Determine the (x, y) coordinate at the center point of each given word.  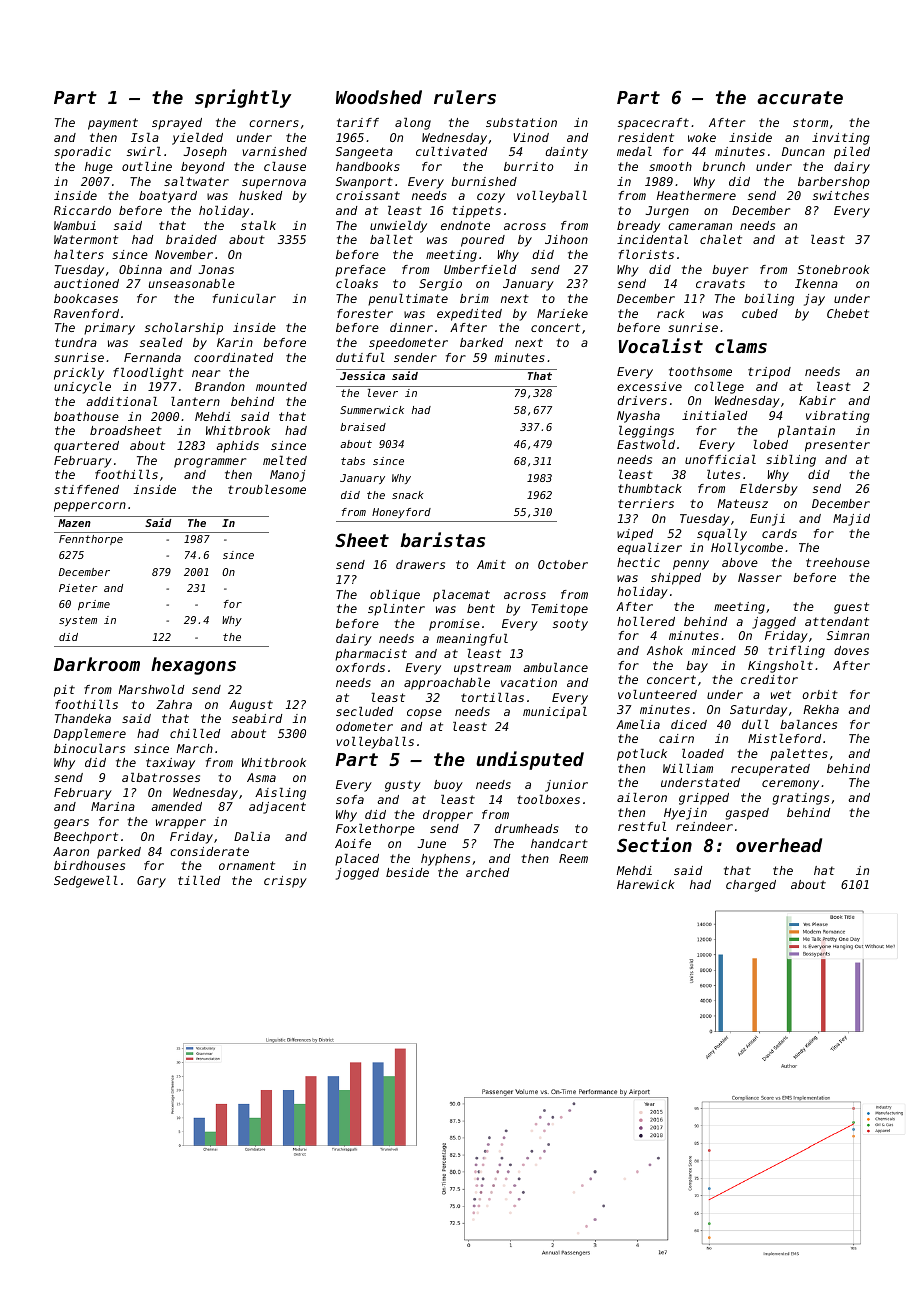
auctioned (86, 283)
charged (751, 886)
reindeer (704, 826)
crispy (285, 882)
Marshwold (151, 689)
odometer (364, 726)
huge (99, 168)
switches (841, 195)
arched (487, 872)
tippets (476, 212)
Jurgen (667, 212)
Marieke (562, 313)
